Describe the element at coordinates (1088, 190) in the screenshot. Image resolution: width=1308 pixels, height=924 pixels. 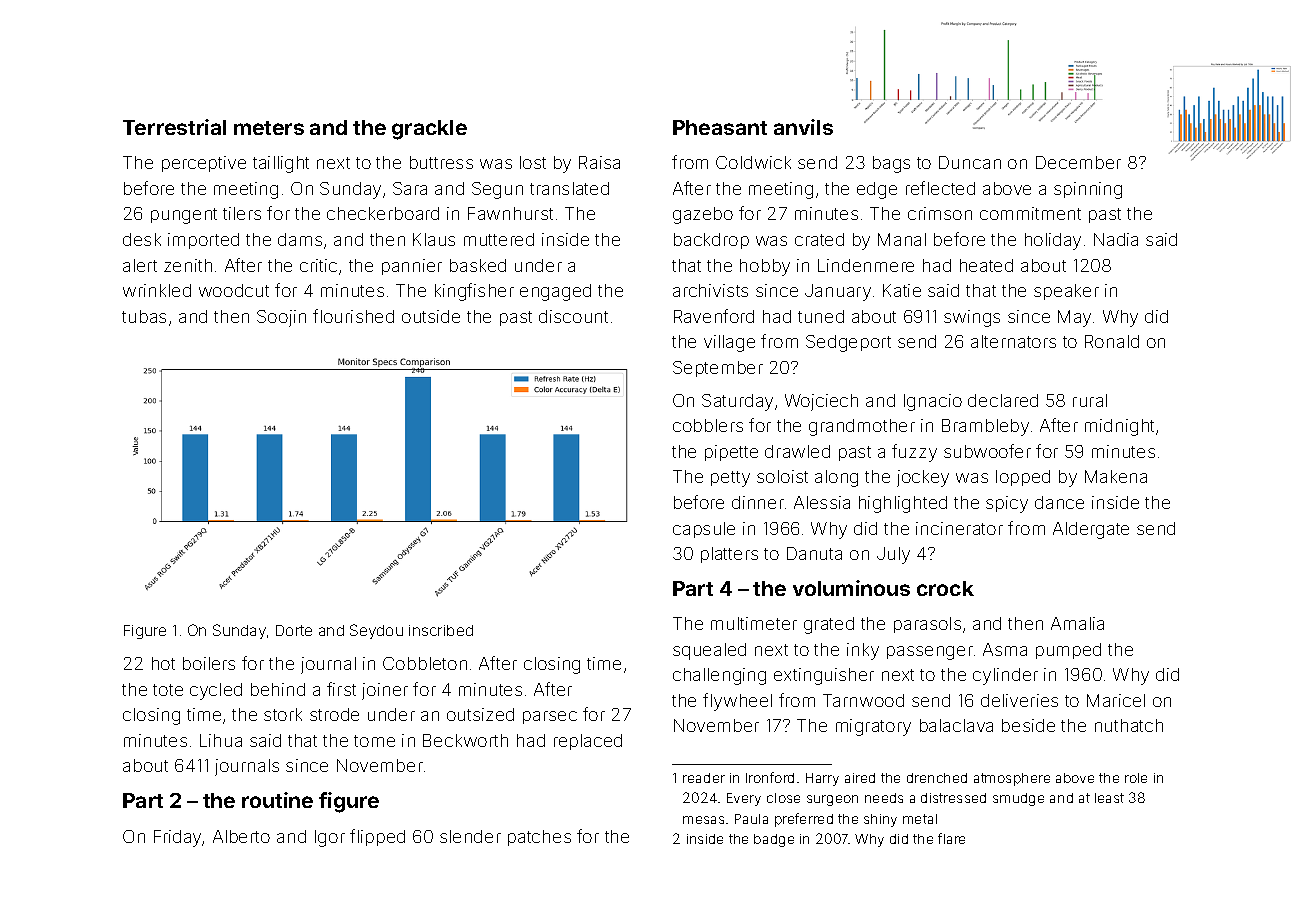
I see `spinning` at that location.
